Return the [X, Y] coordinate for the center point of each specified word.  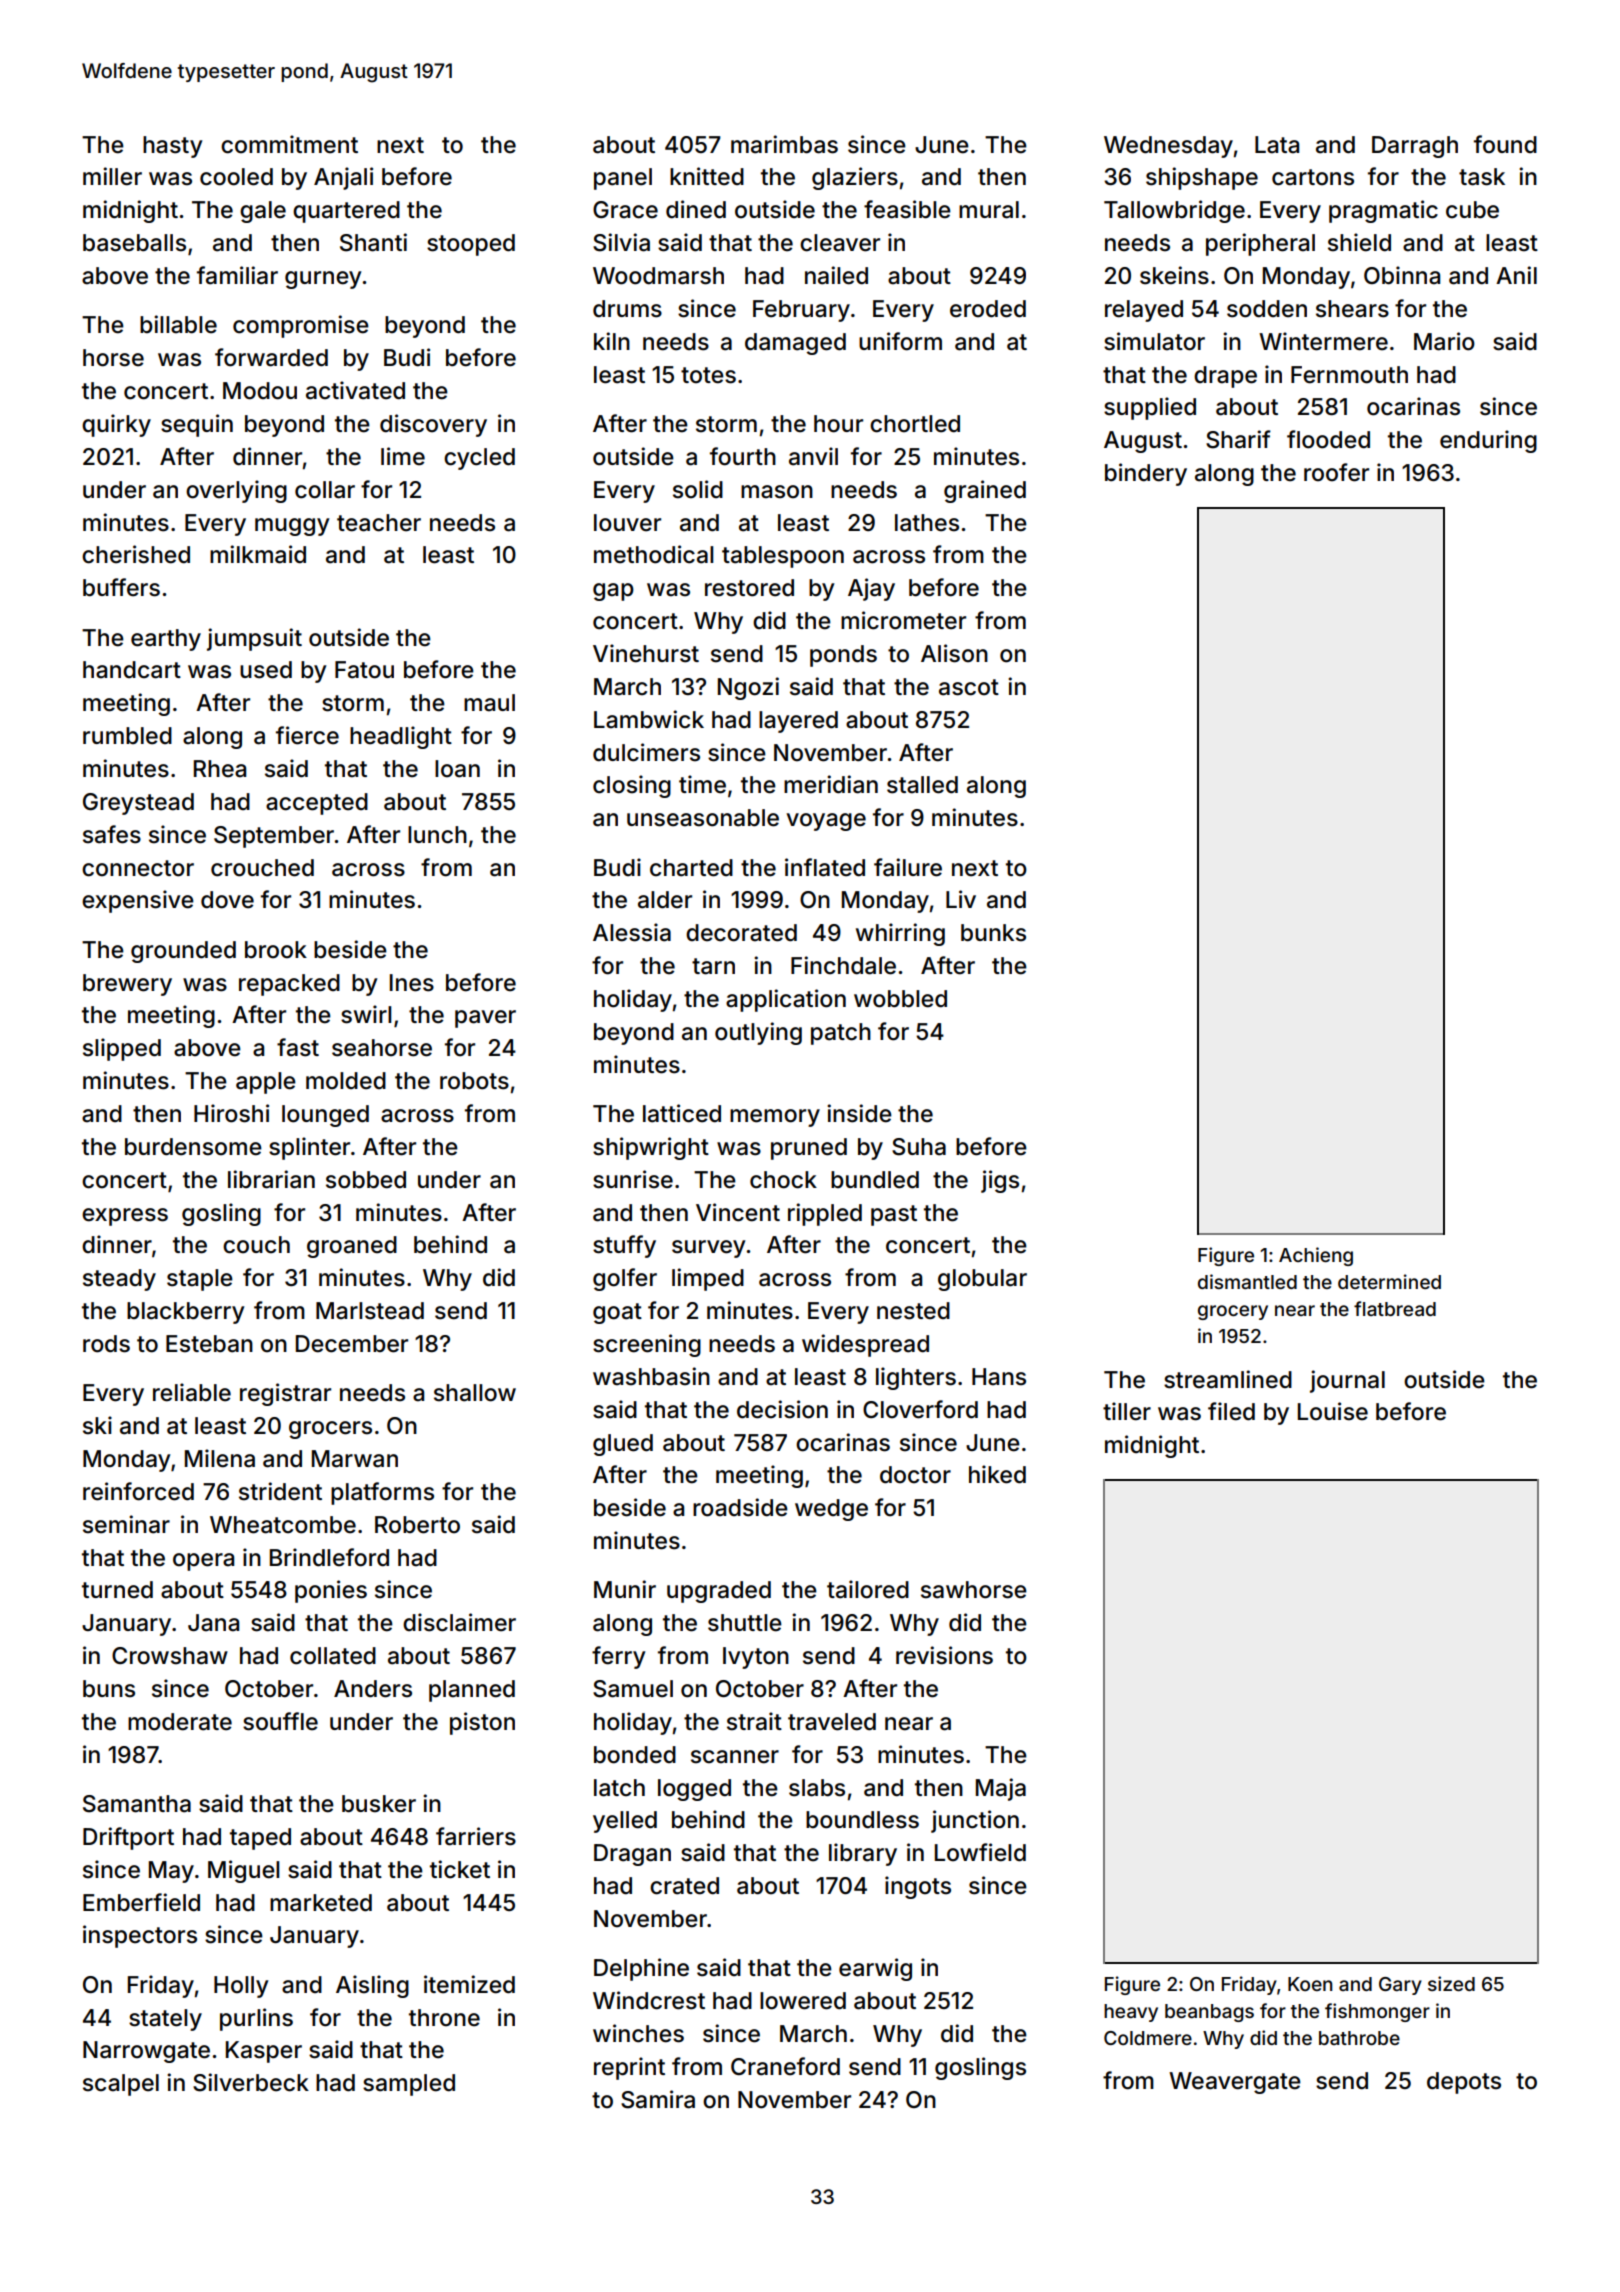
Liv [961, 899]
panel [623, 179]
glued [623, 1445]
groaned [352, 1247]
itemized [469, 1984]
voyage [826, 822]
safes [112, 834]
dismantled [1247, 1281]
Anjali [343, 178]
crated [684, 1886]
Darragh [1415, 147]
